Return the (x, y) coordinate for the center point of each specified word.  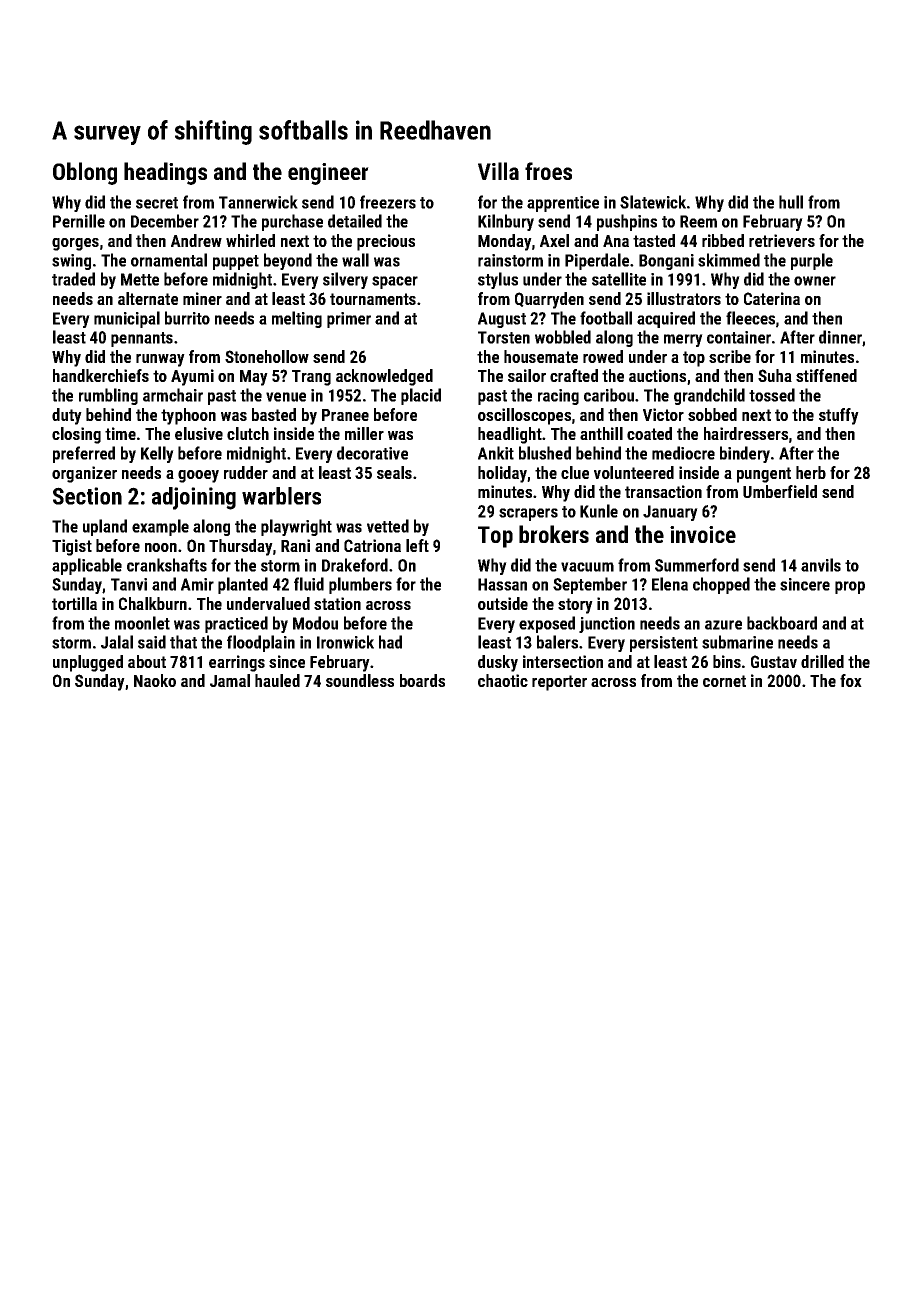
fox (851, 680)
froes (548, 171)
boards (422, 680)
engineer (328, 174)
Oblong (85, 173)
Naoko (155, 680)
